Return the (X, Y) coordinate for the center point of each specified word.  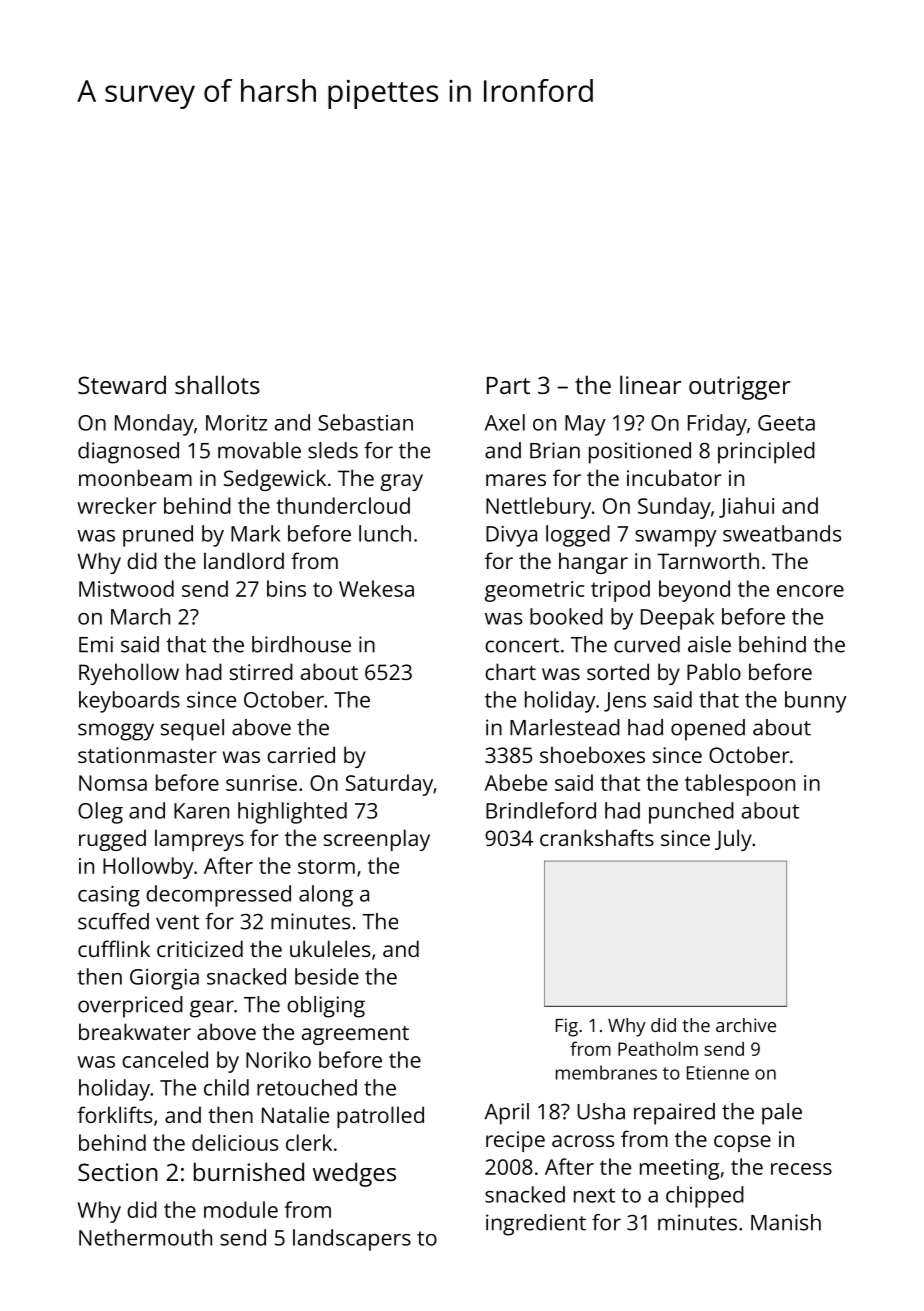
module (241, 1209)
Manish (786, 1222)
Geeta (786, 423)
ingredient (536, 1225)
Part (508, 385)
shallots (217, 384)
